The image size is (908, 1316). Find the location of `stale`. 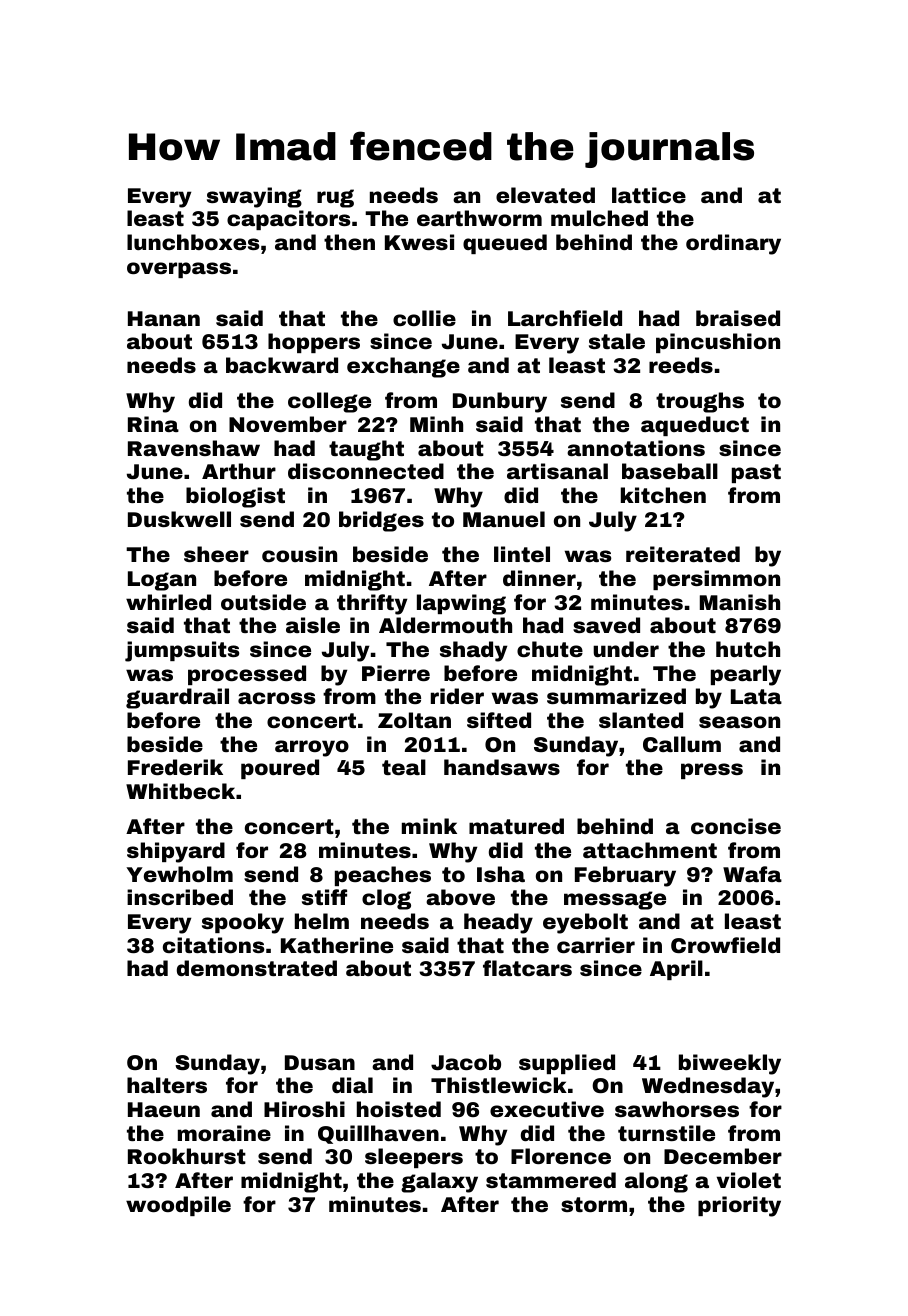

stale is located at coordinates (617, 341).
